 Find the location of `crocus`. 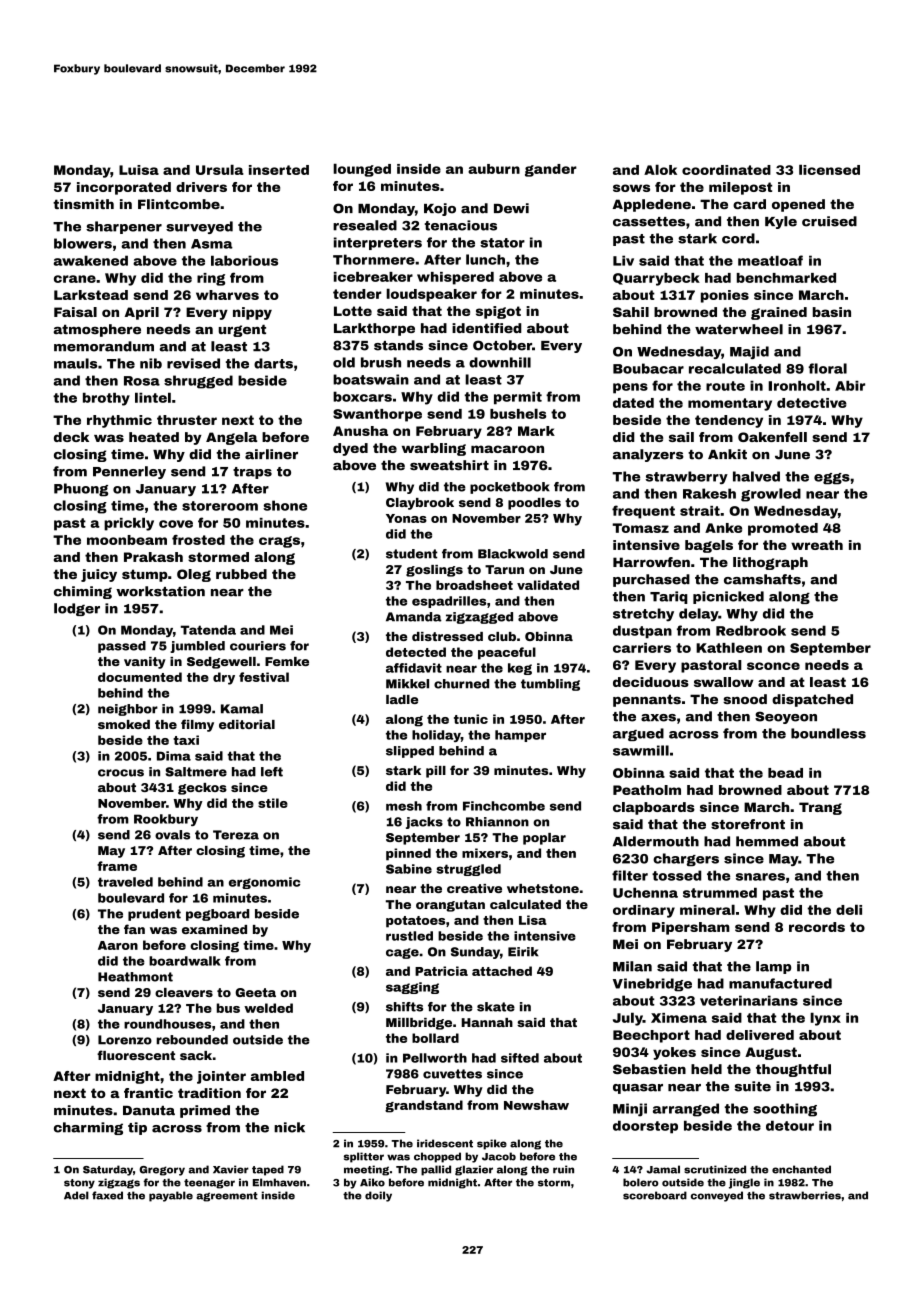

crocus is located at coordinates (121, 773).
